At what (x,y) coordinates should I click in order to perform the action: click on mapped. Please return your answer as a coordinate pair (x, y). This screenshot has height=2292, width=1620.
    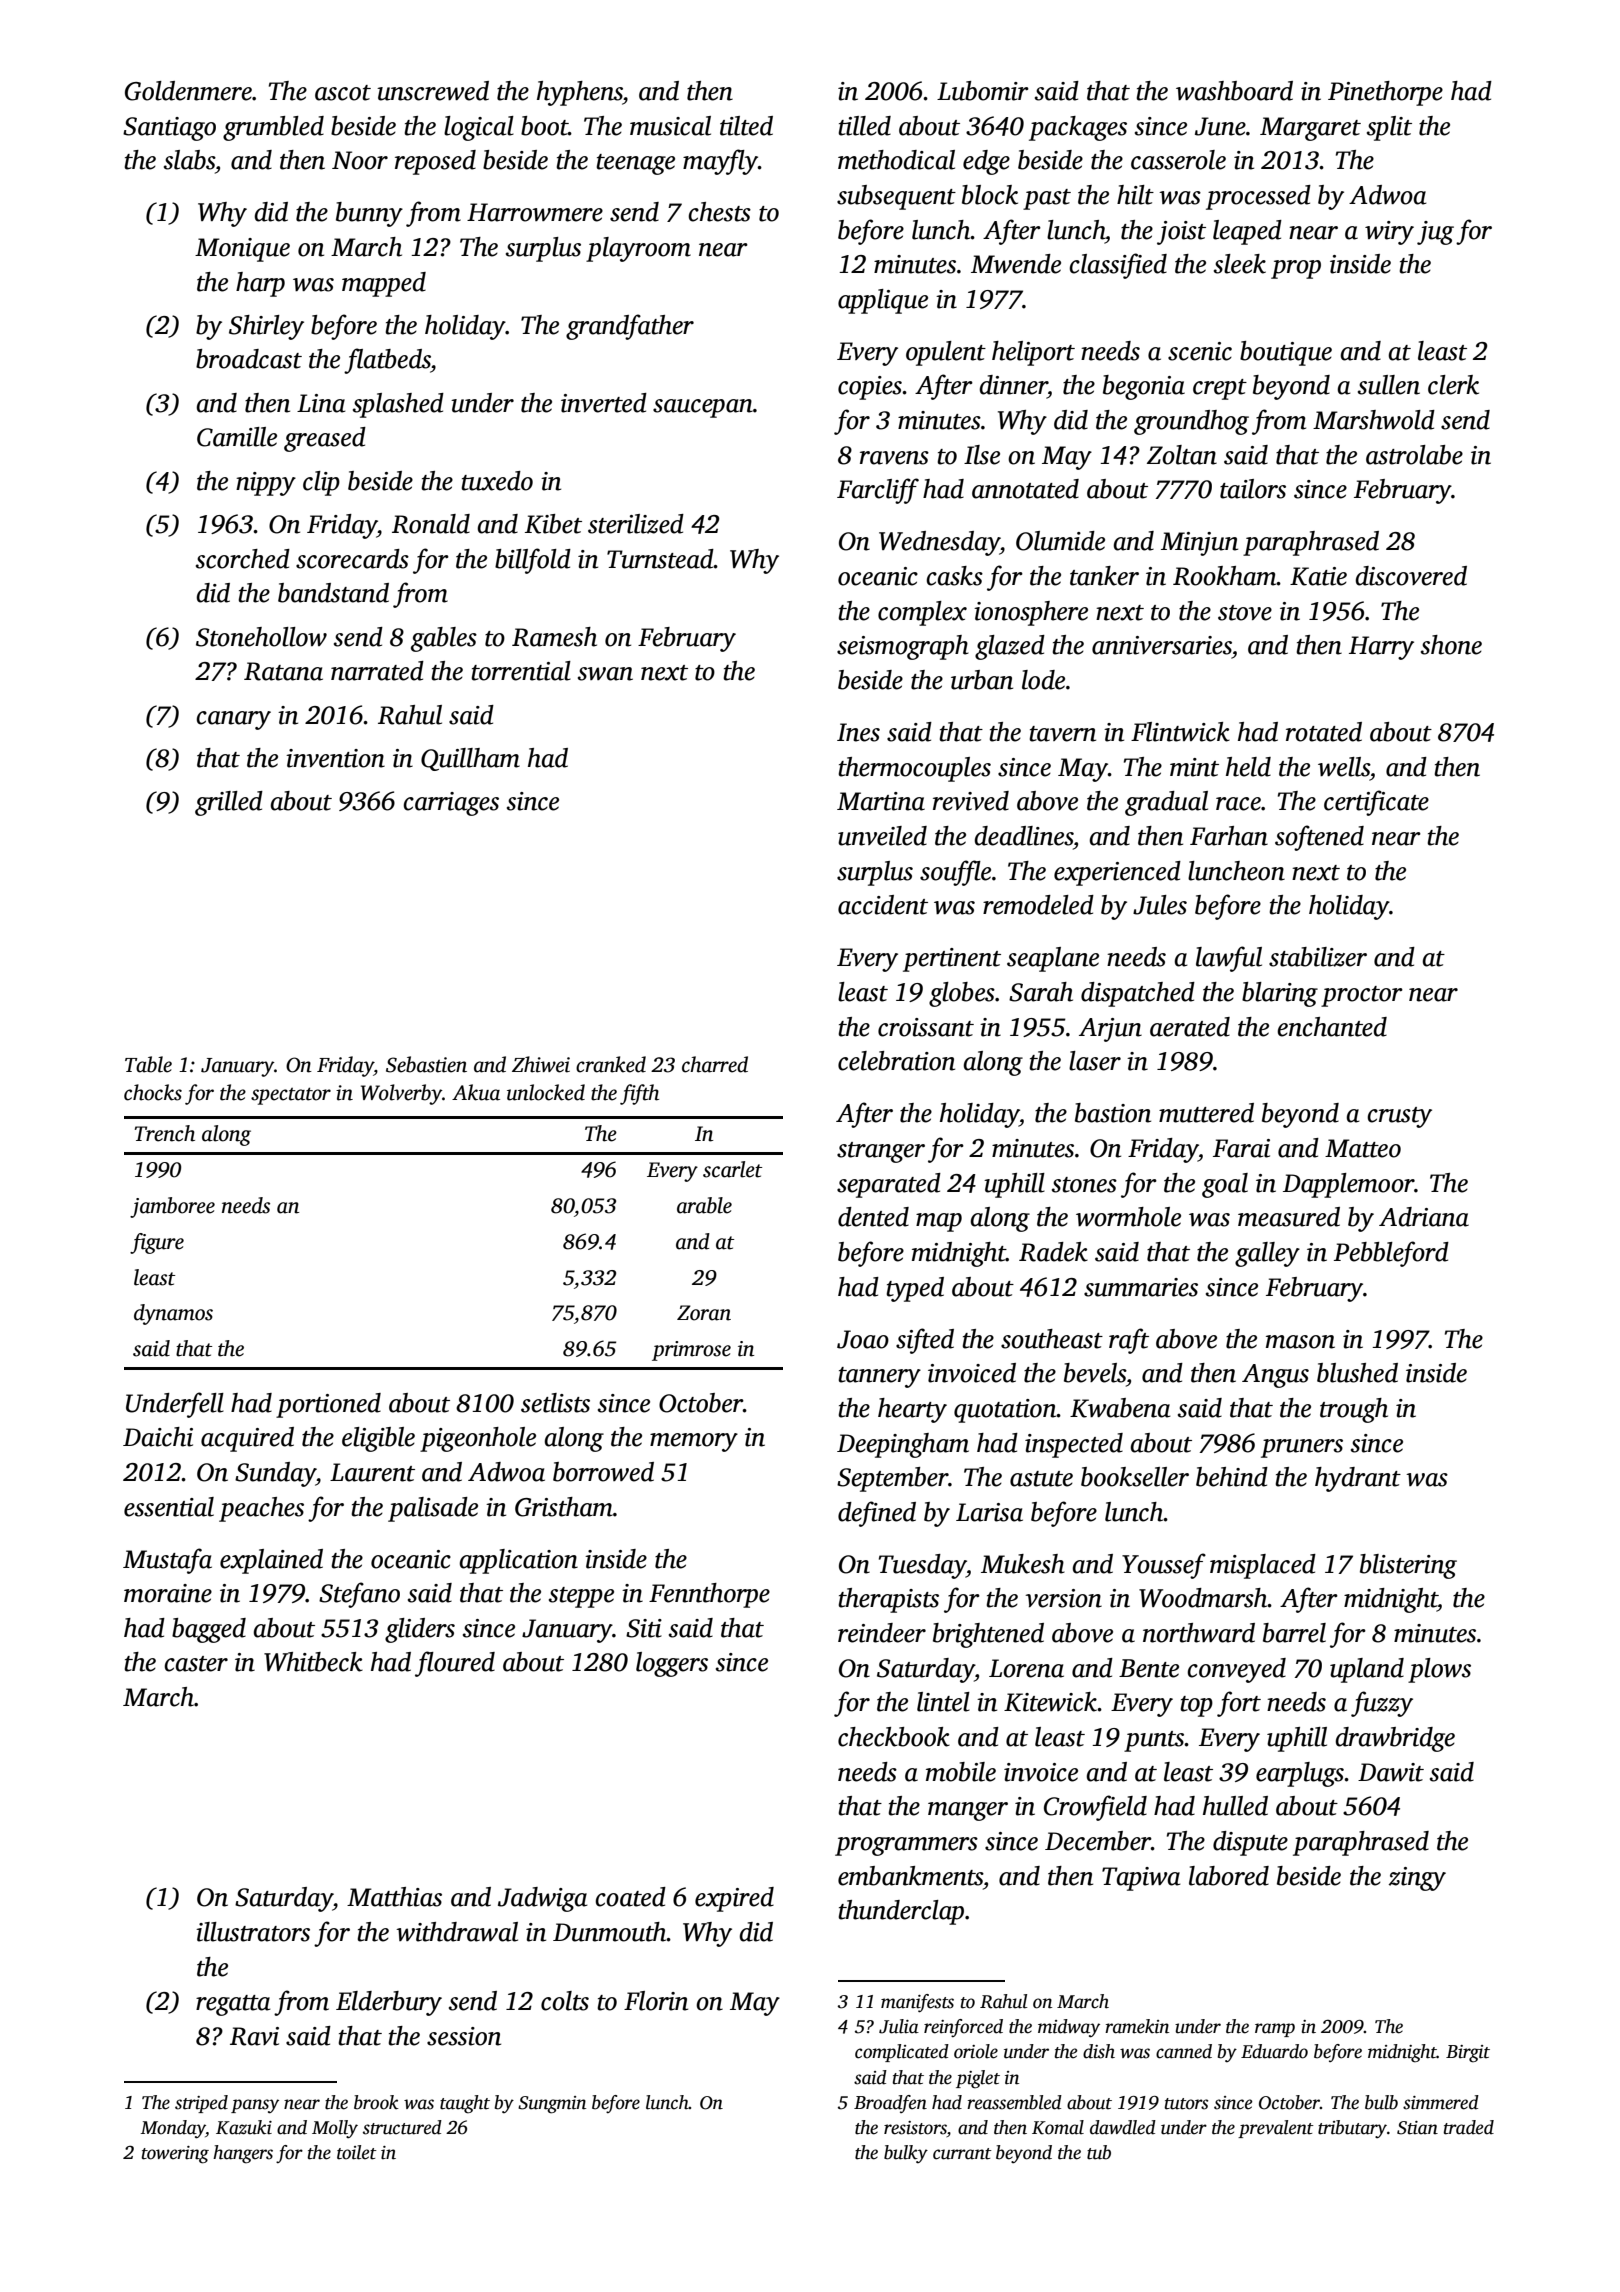
    Looking at the image, I should click on (384, 284).
